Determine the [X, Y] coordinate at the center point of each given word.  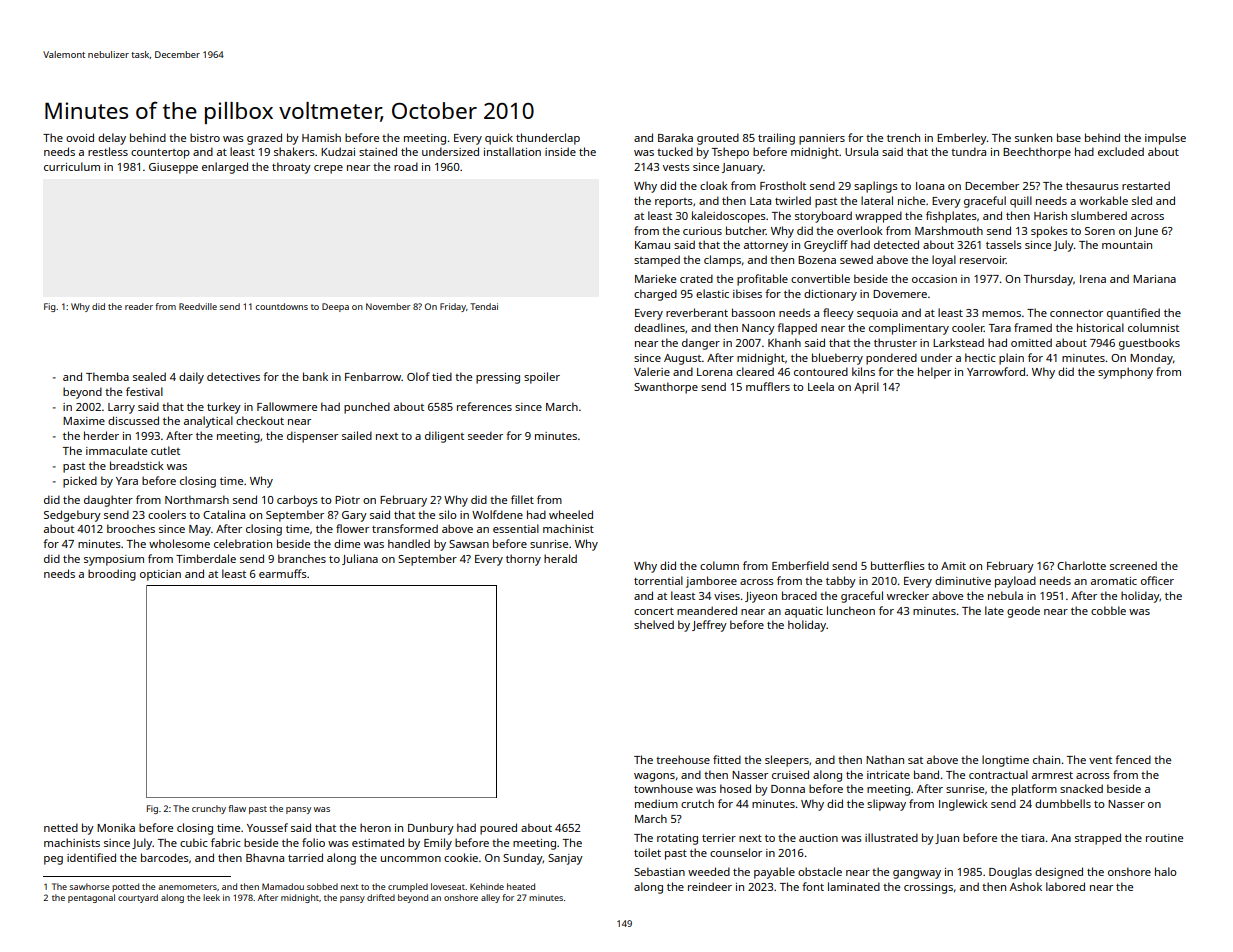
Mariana [1154, 279]
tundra [968, 151]
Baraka [675, 137]
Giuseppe [173, 168]
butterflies [898, 565]
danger [701, 344]
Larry [121, 408]
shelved [654, 624]
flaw [237, 808]
